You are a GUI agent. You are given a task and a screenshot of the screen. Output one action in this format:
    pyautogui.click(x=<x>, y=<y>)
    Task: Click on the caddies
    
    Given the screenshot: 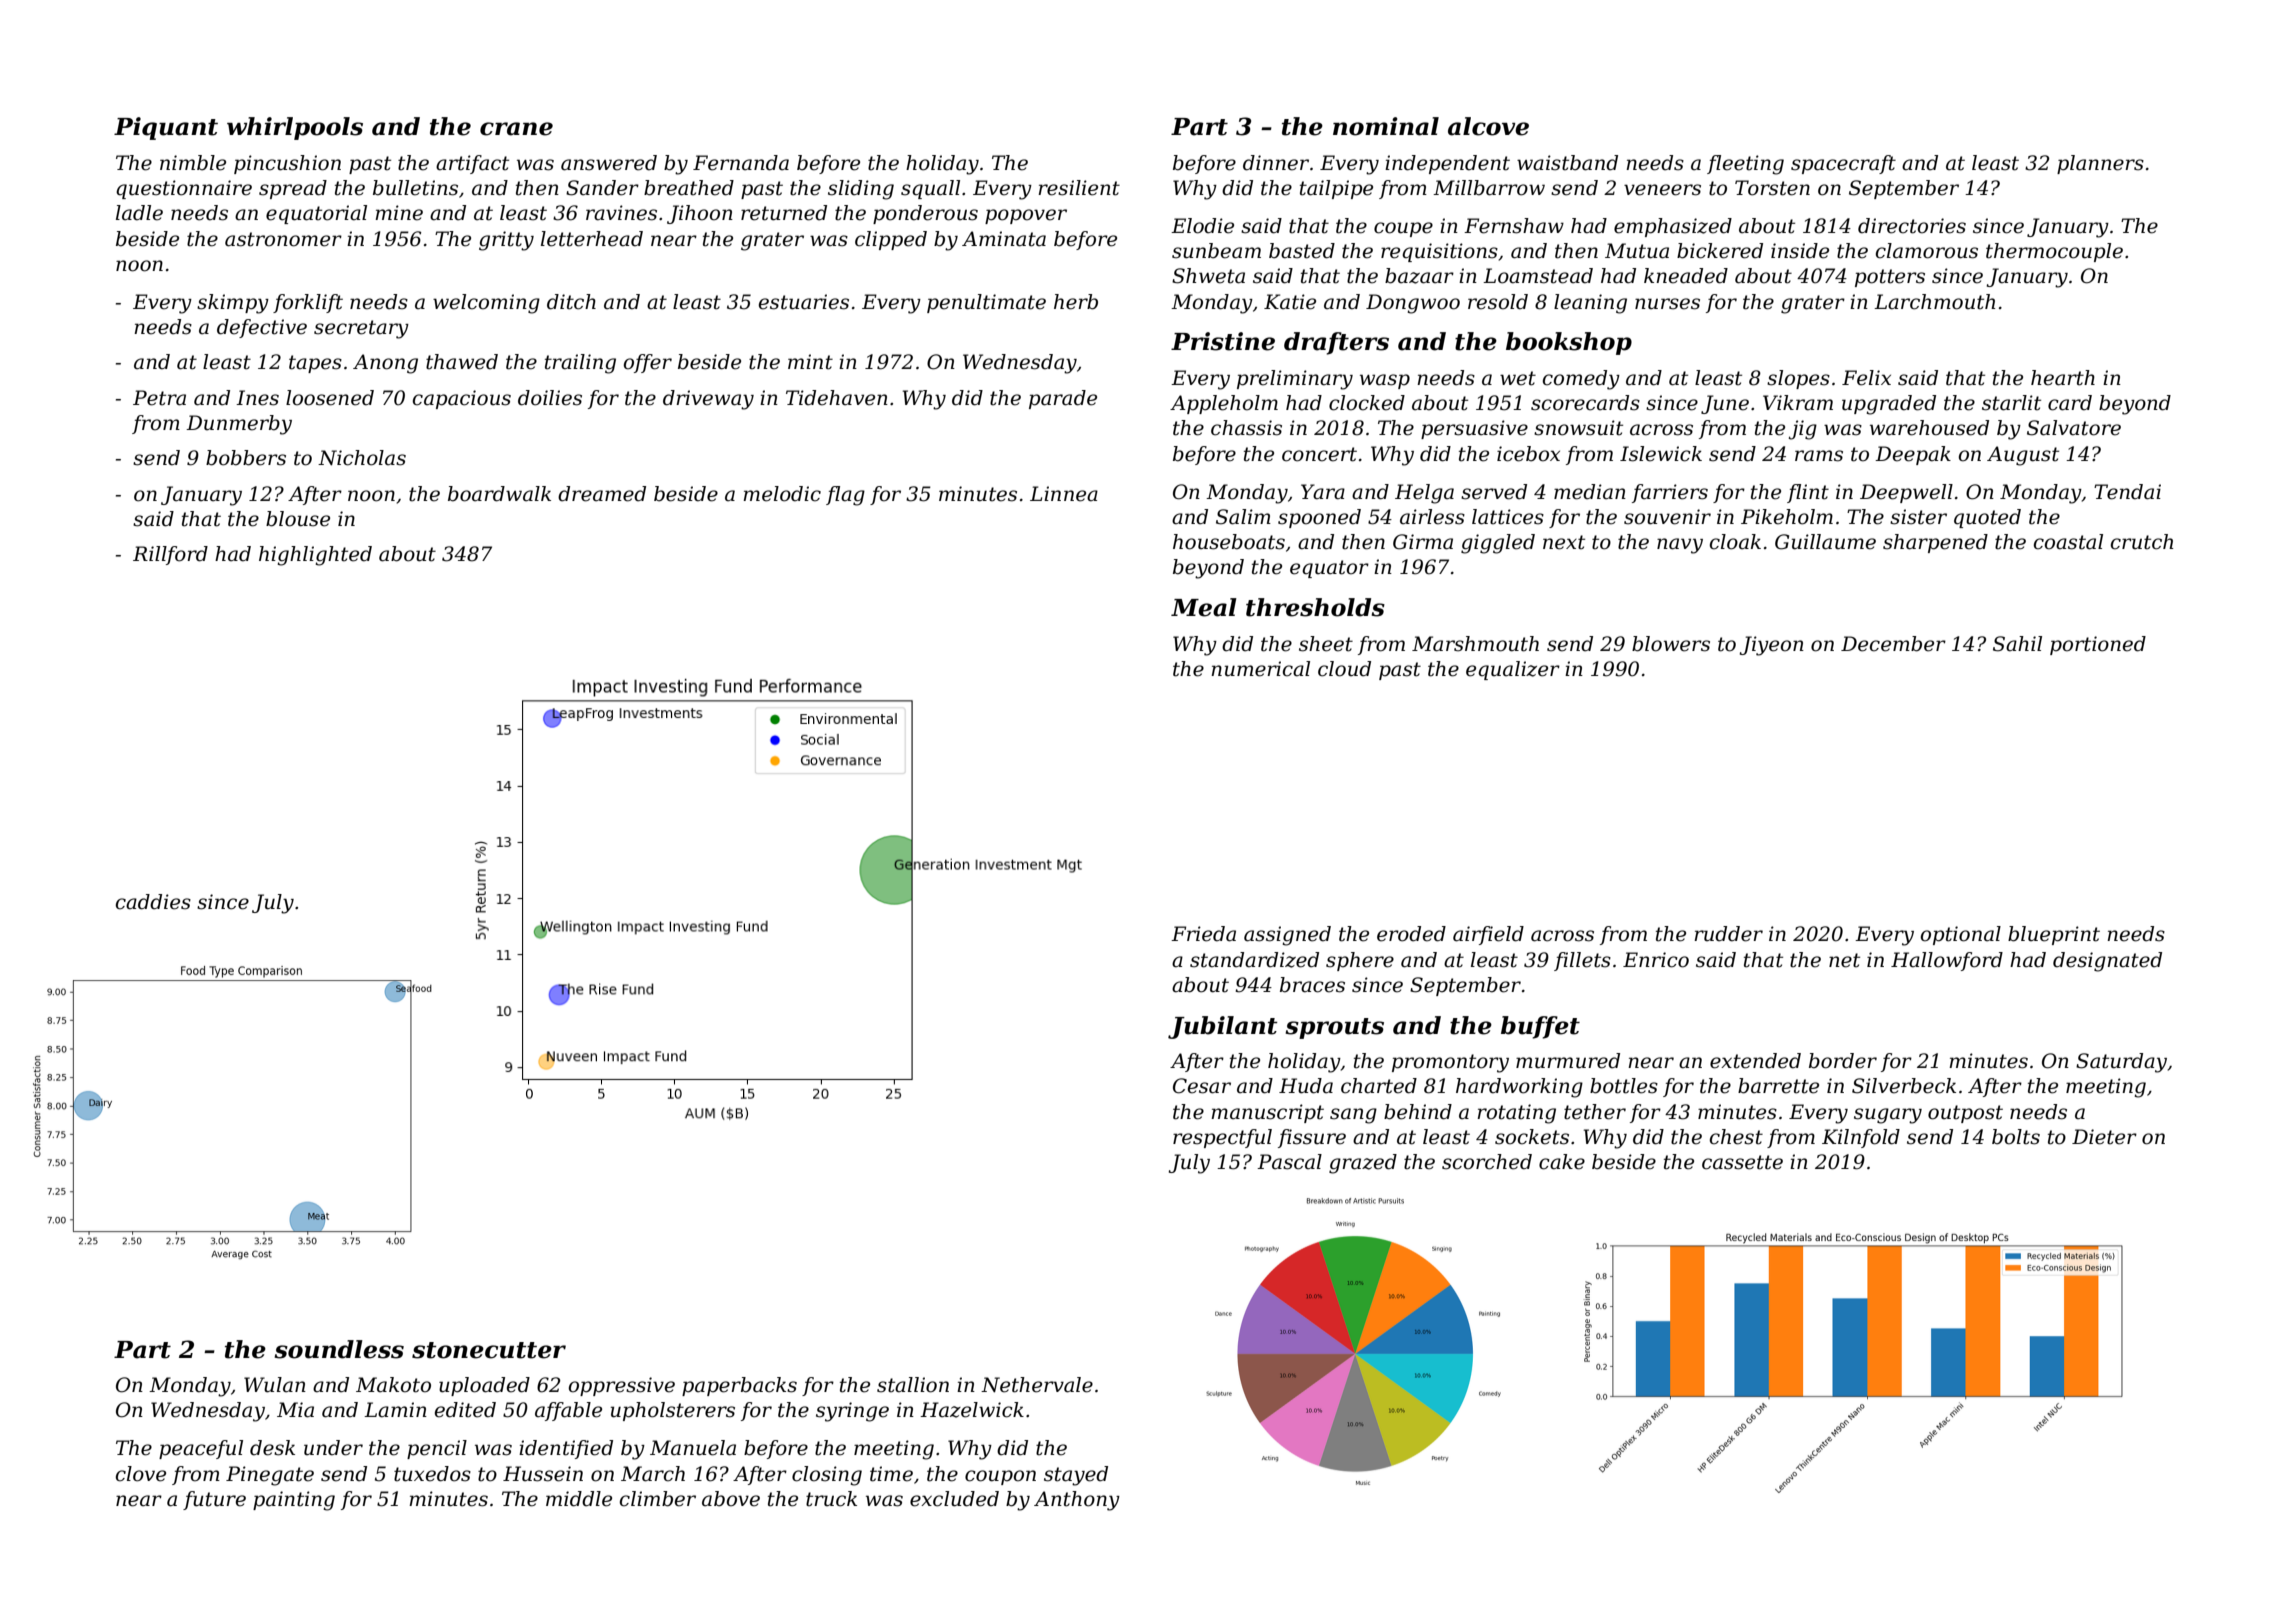 What is the action you would take?
    pyautogui.click(x=153, y=902)
